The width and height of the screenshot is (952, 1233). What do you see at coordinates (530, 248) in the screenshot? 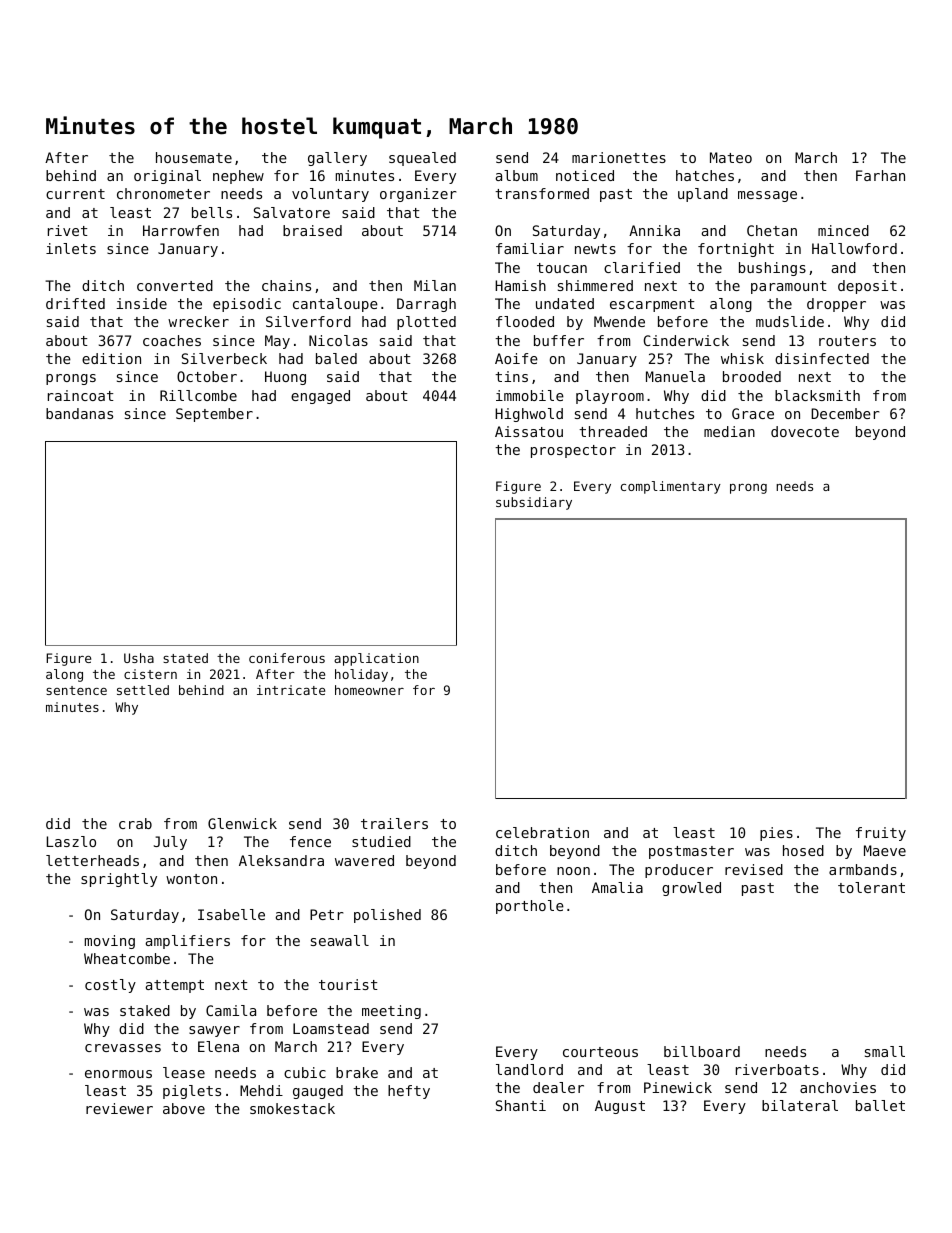
I see `familiar` at bounding box center [530, 248].
